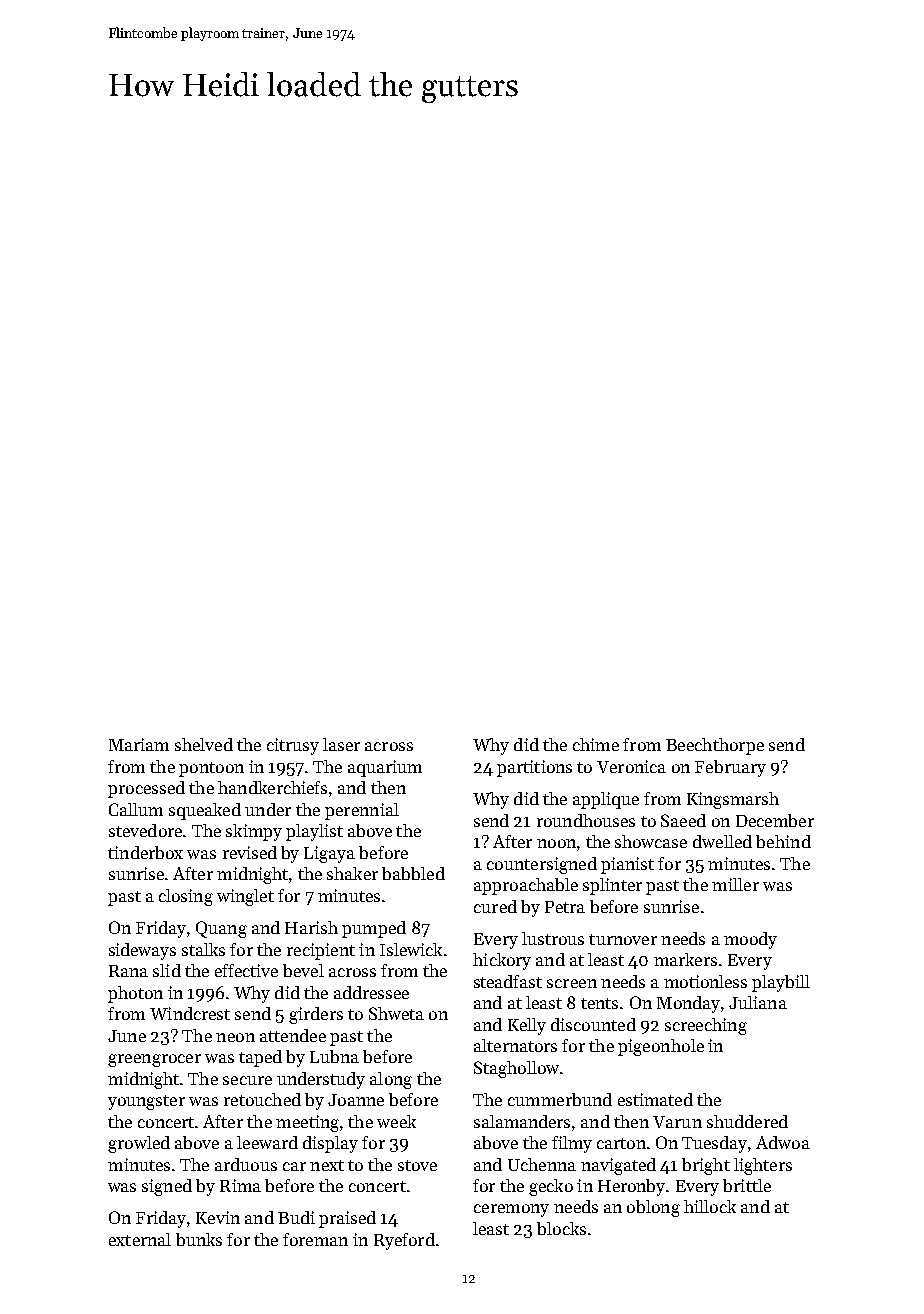 The width and height of the screenshot is (924, 1314). Describe the element at coordinates (139, 744) in the screenshot. I see `Mariam` at that location.
